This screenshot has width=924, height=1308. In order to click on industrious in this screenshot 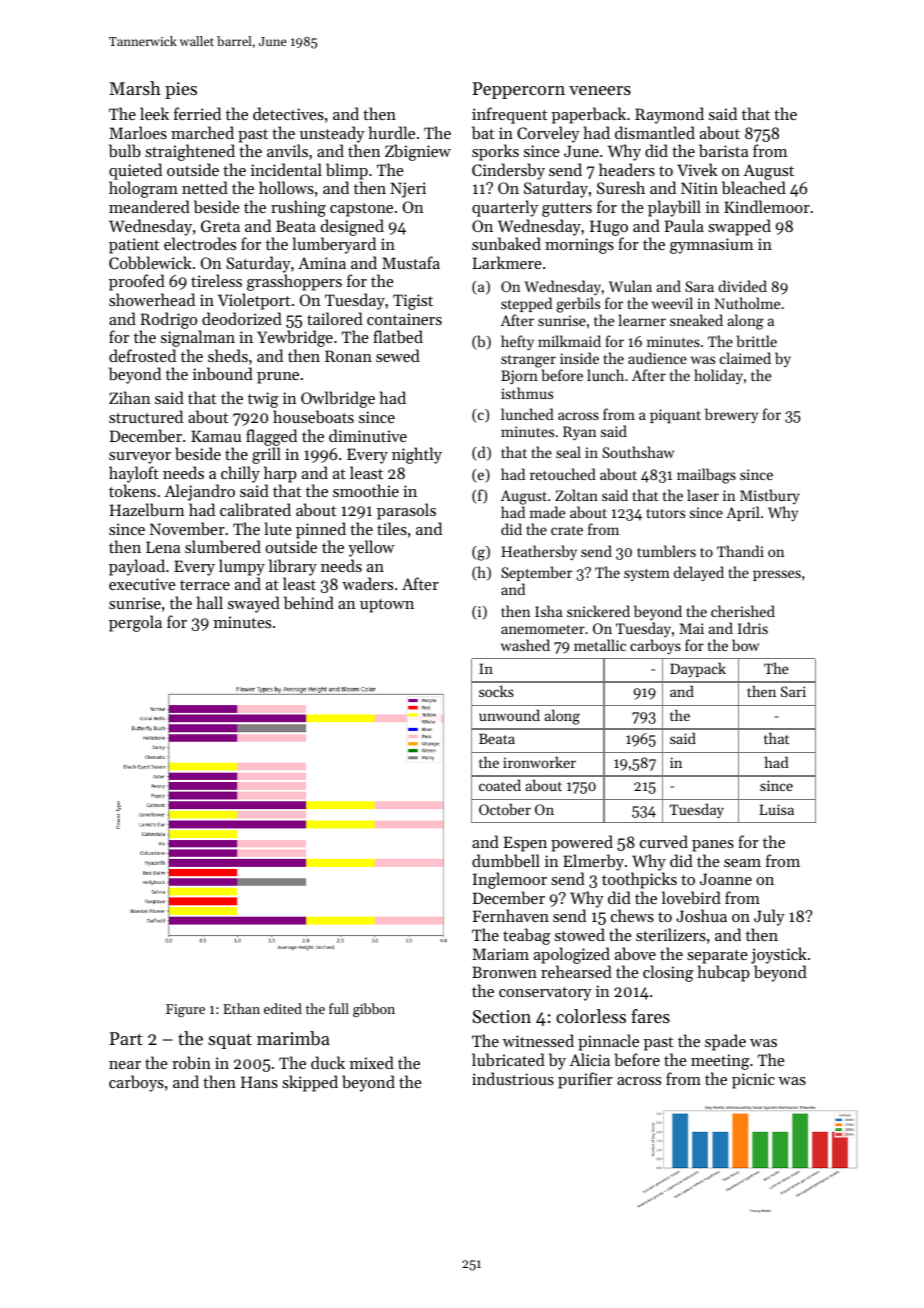, I will do `click(513, 1078)`.
